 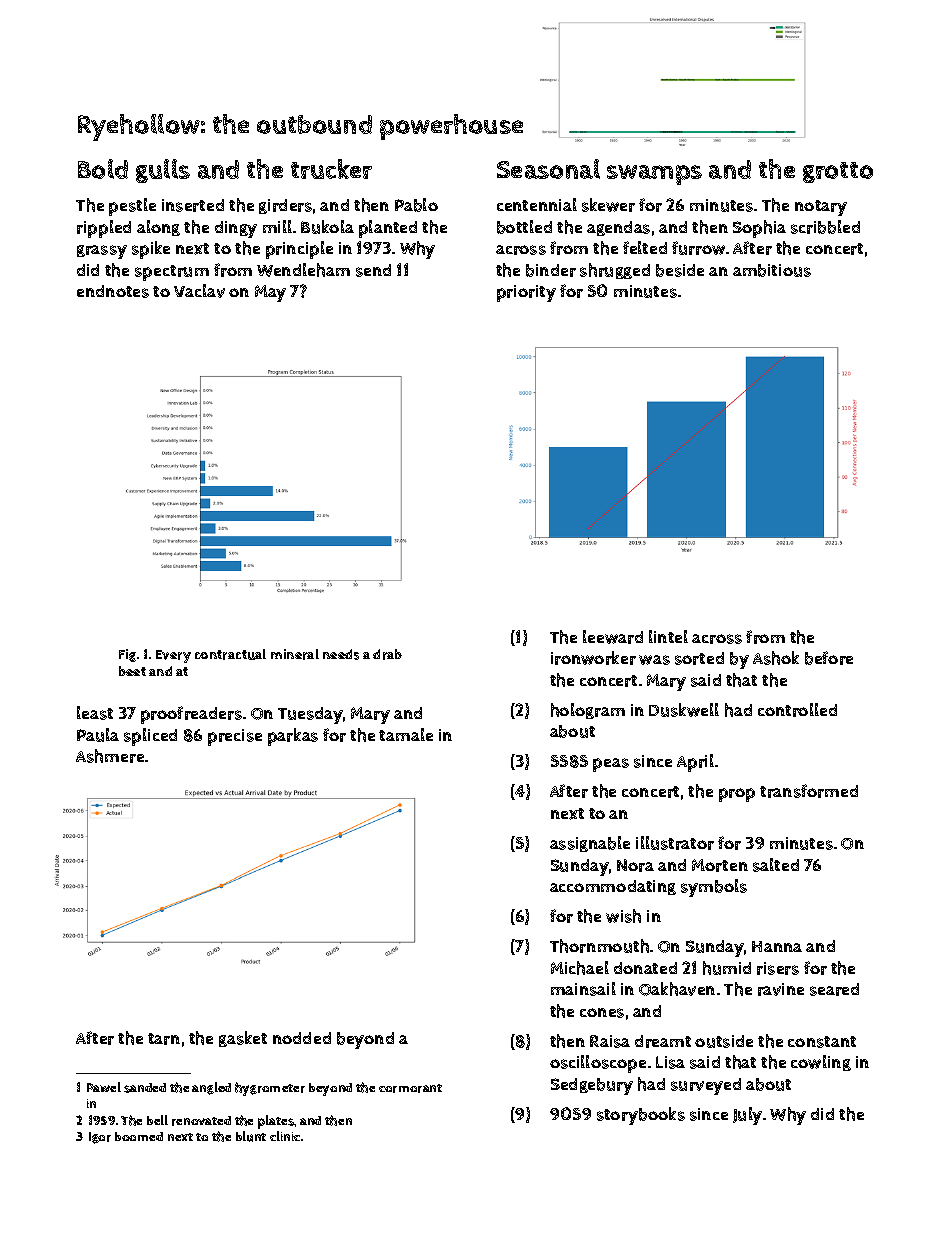 What do you see at coordinates (98, 735) in the page?
I see `Paula` at bounding box center [98, 735].
